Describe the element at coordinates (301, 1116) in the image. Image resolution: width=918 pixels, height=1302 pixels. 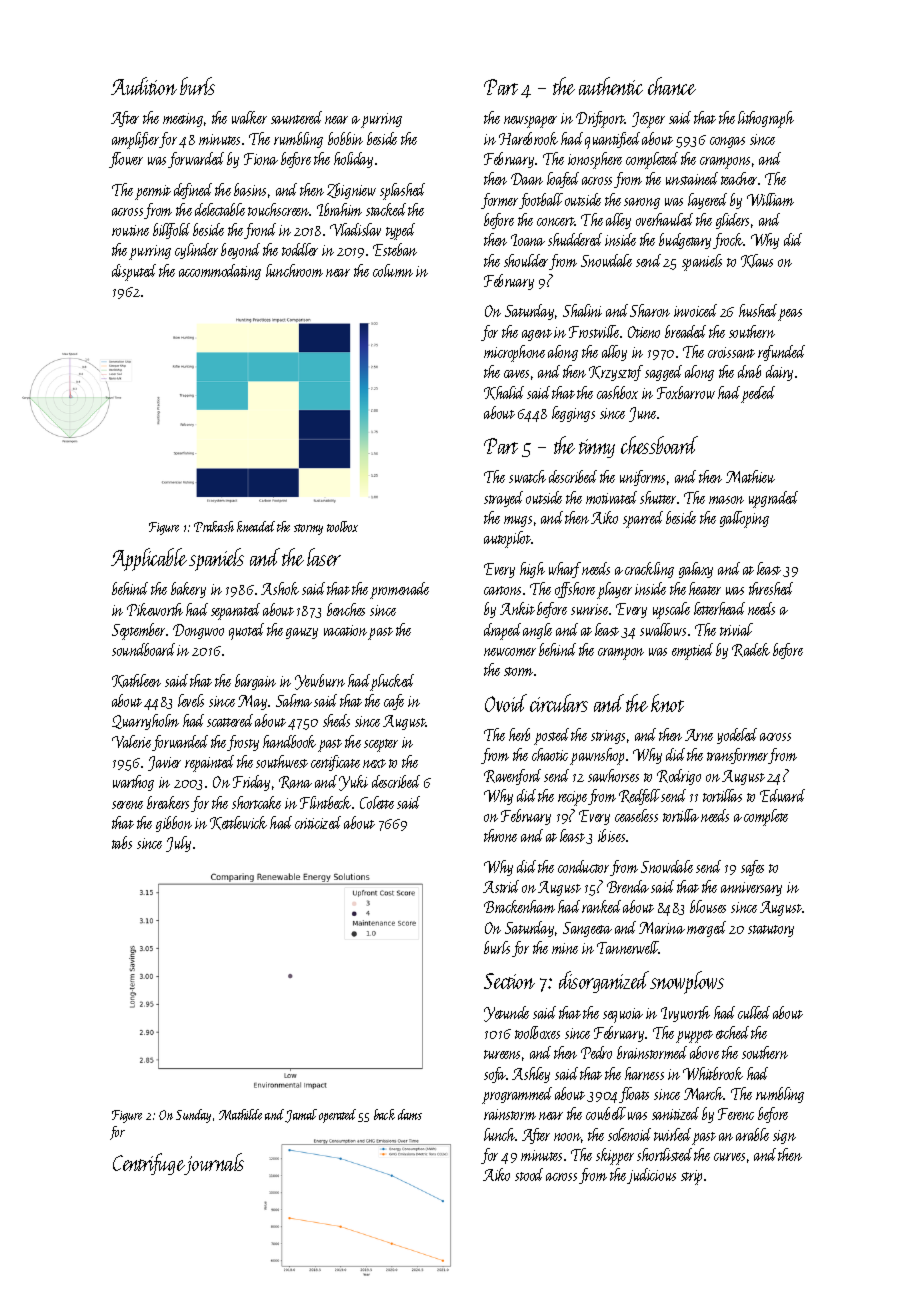
I see `Jamal` at that location.
